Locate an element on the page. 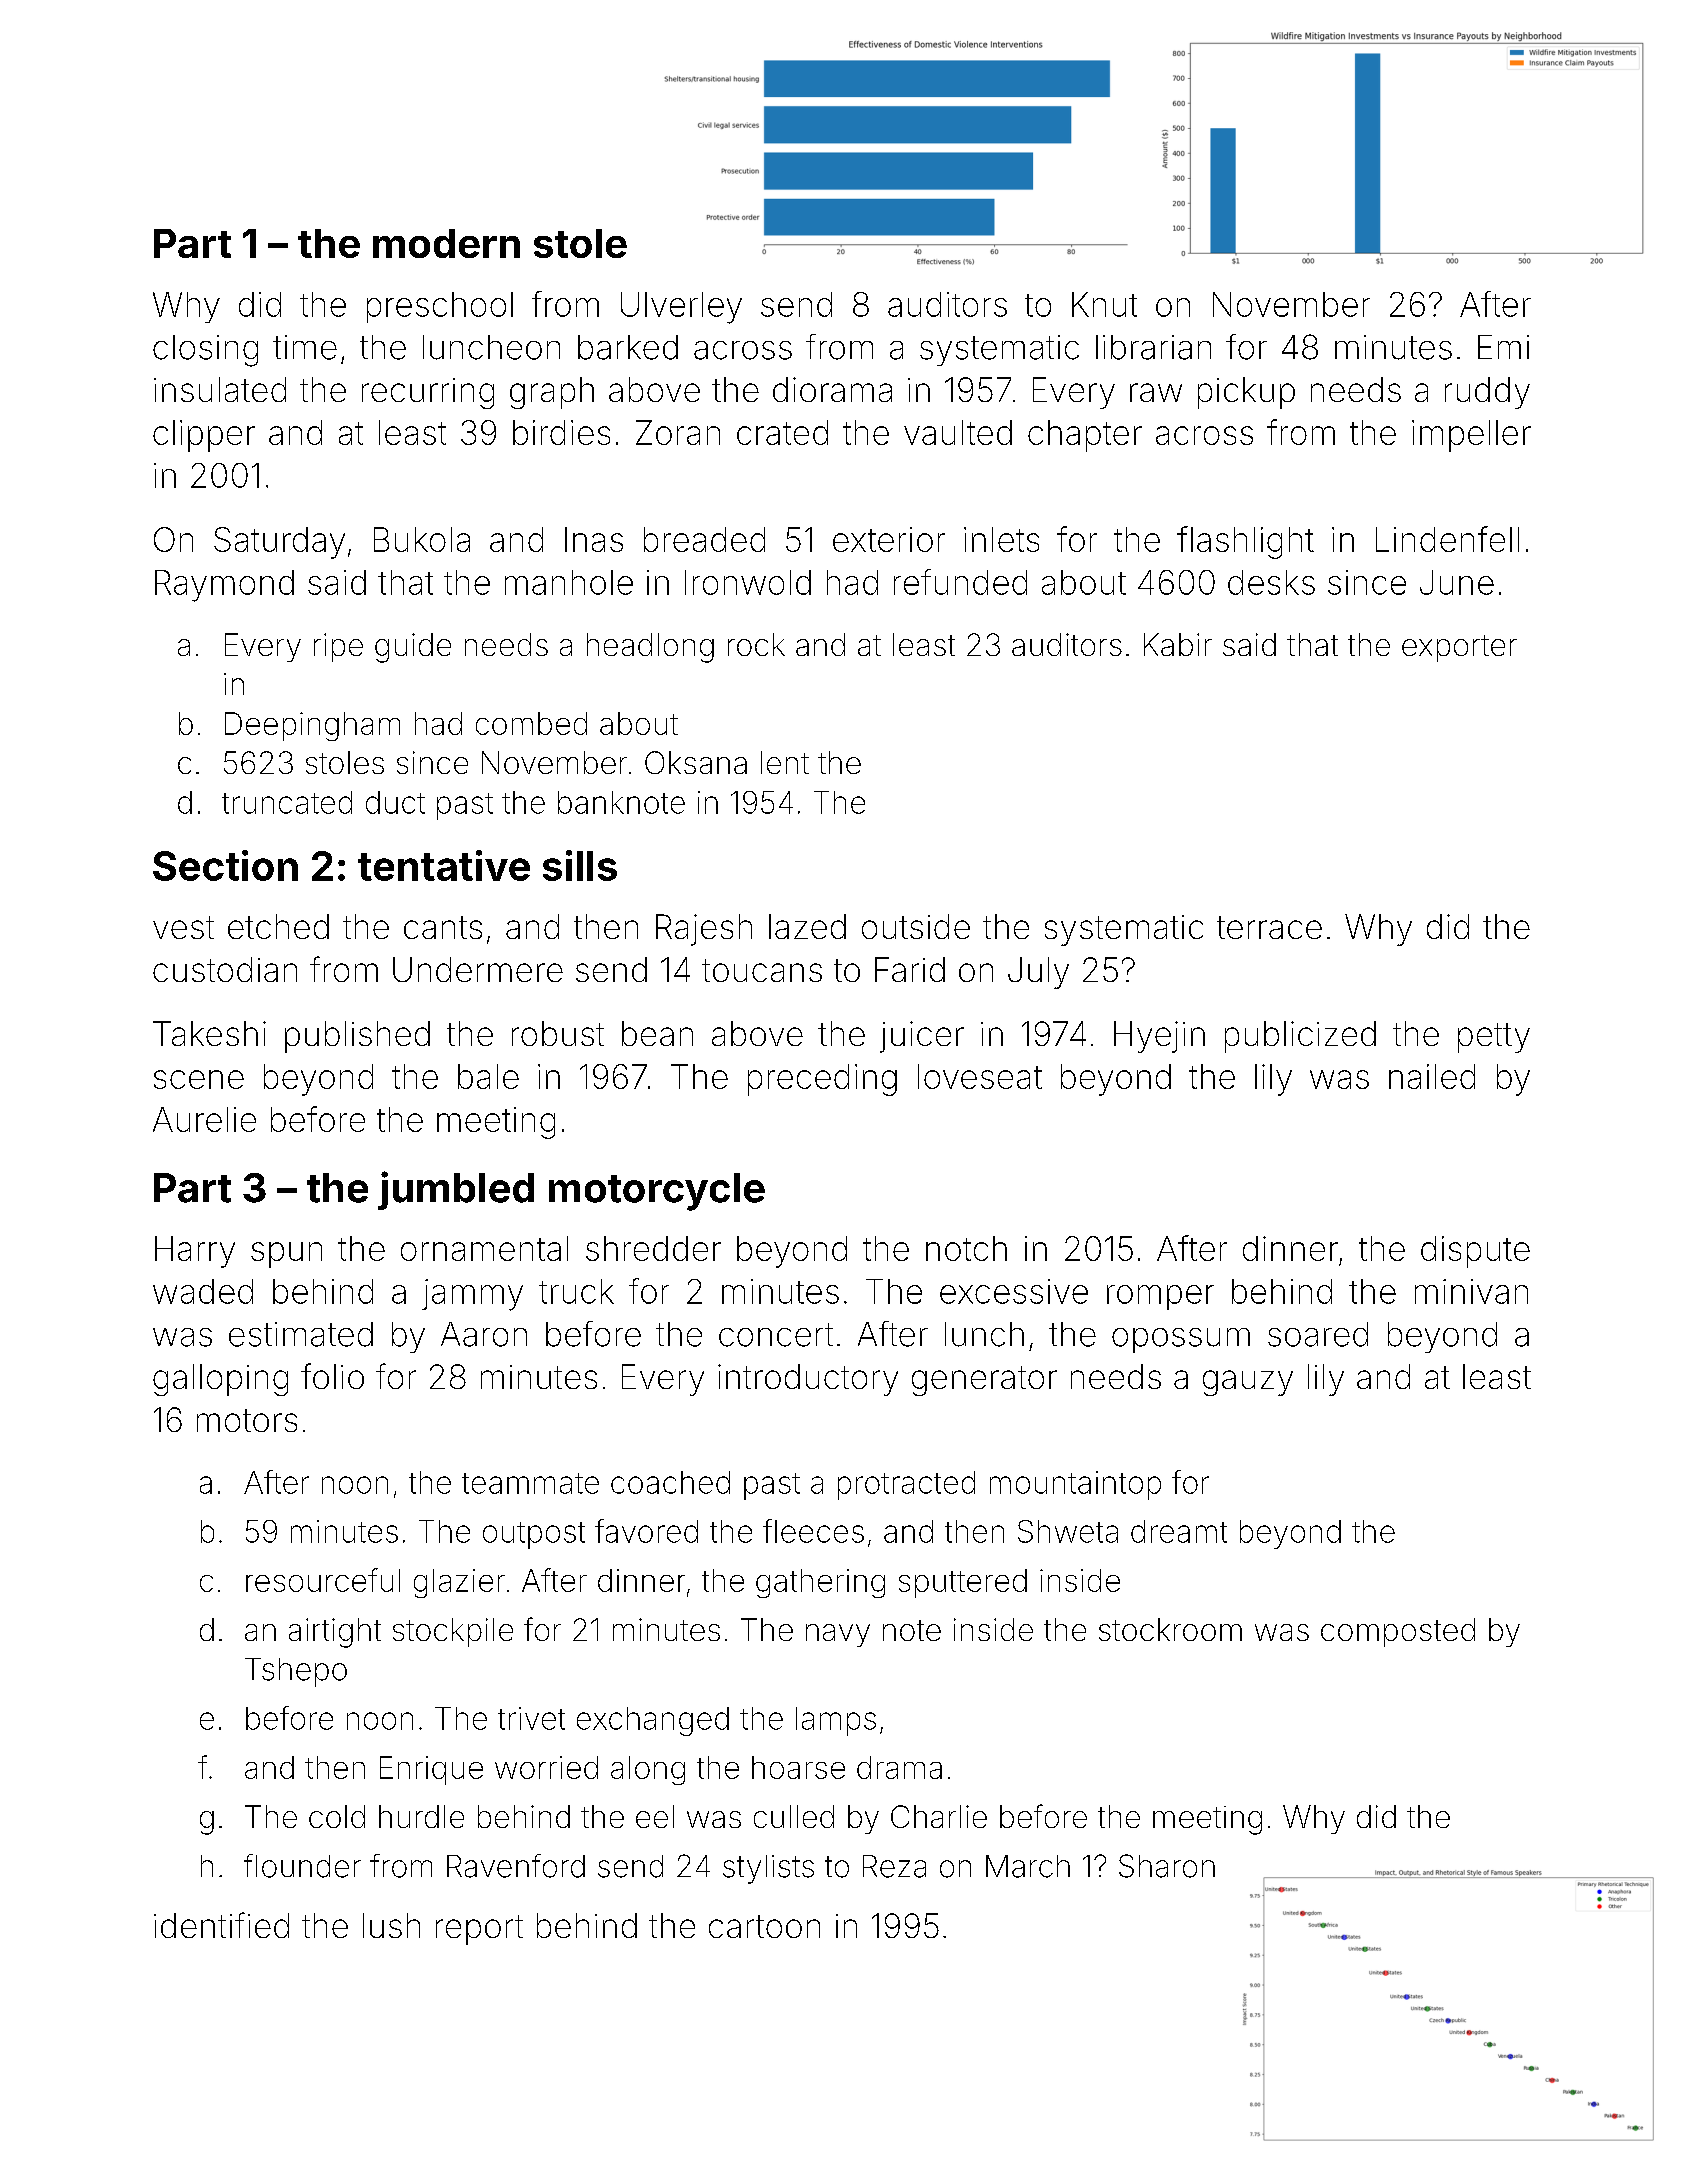 The image size is (1683, 2178). Sharon is located at coordinates (1167, 1866).
